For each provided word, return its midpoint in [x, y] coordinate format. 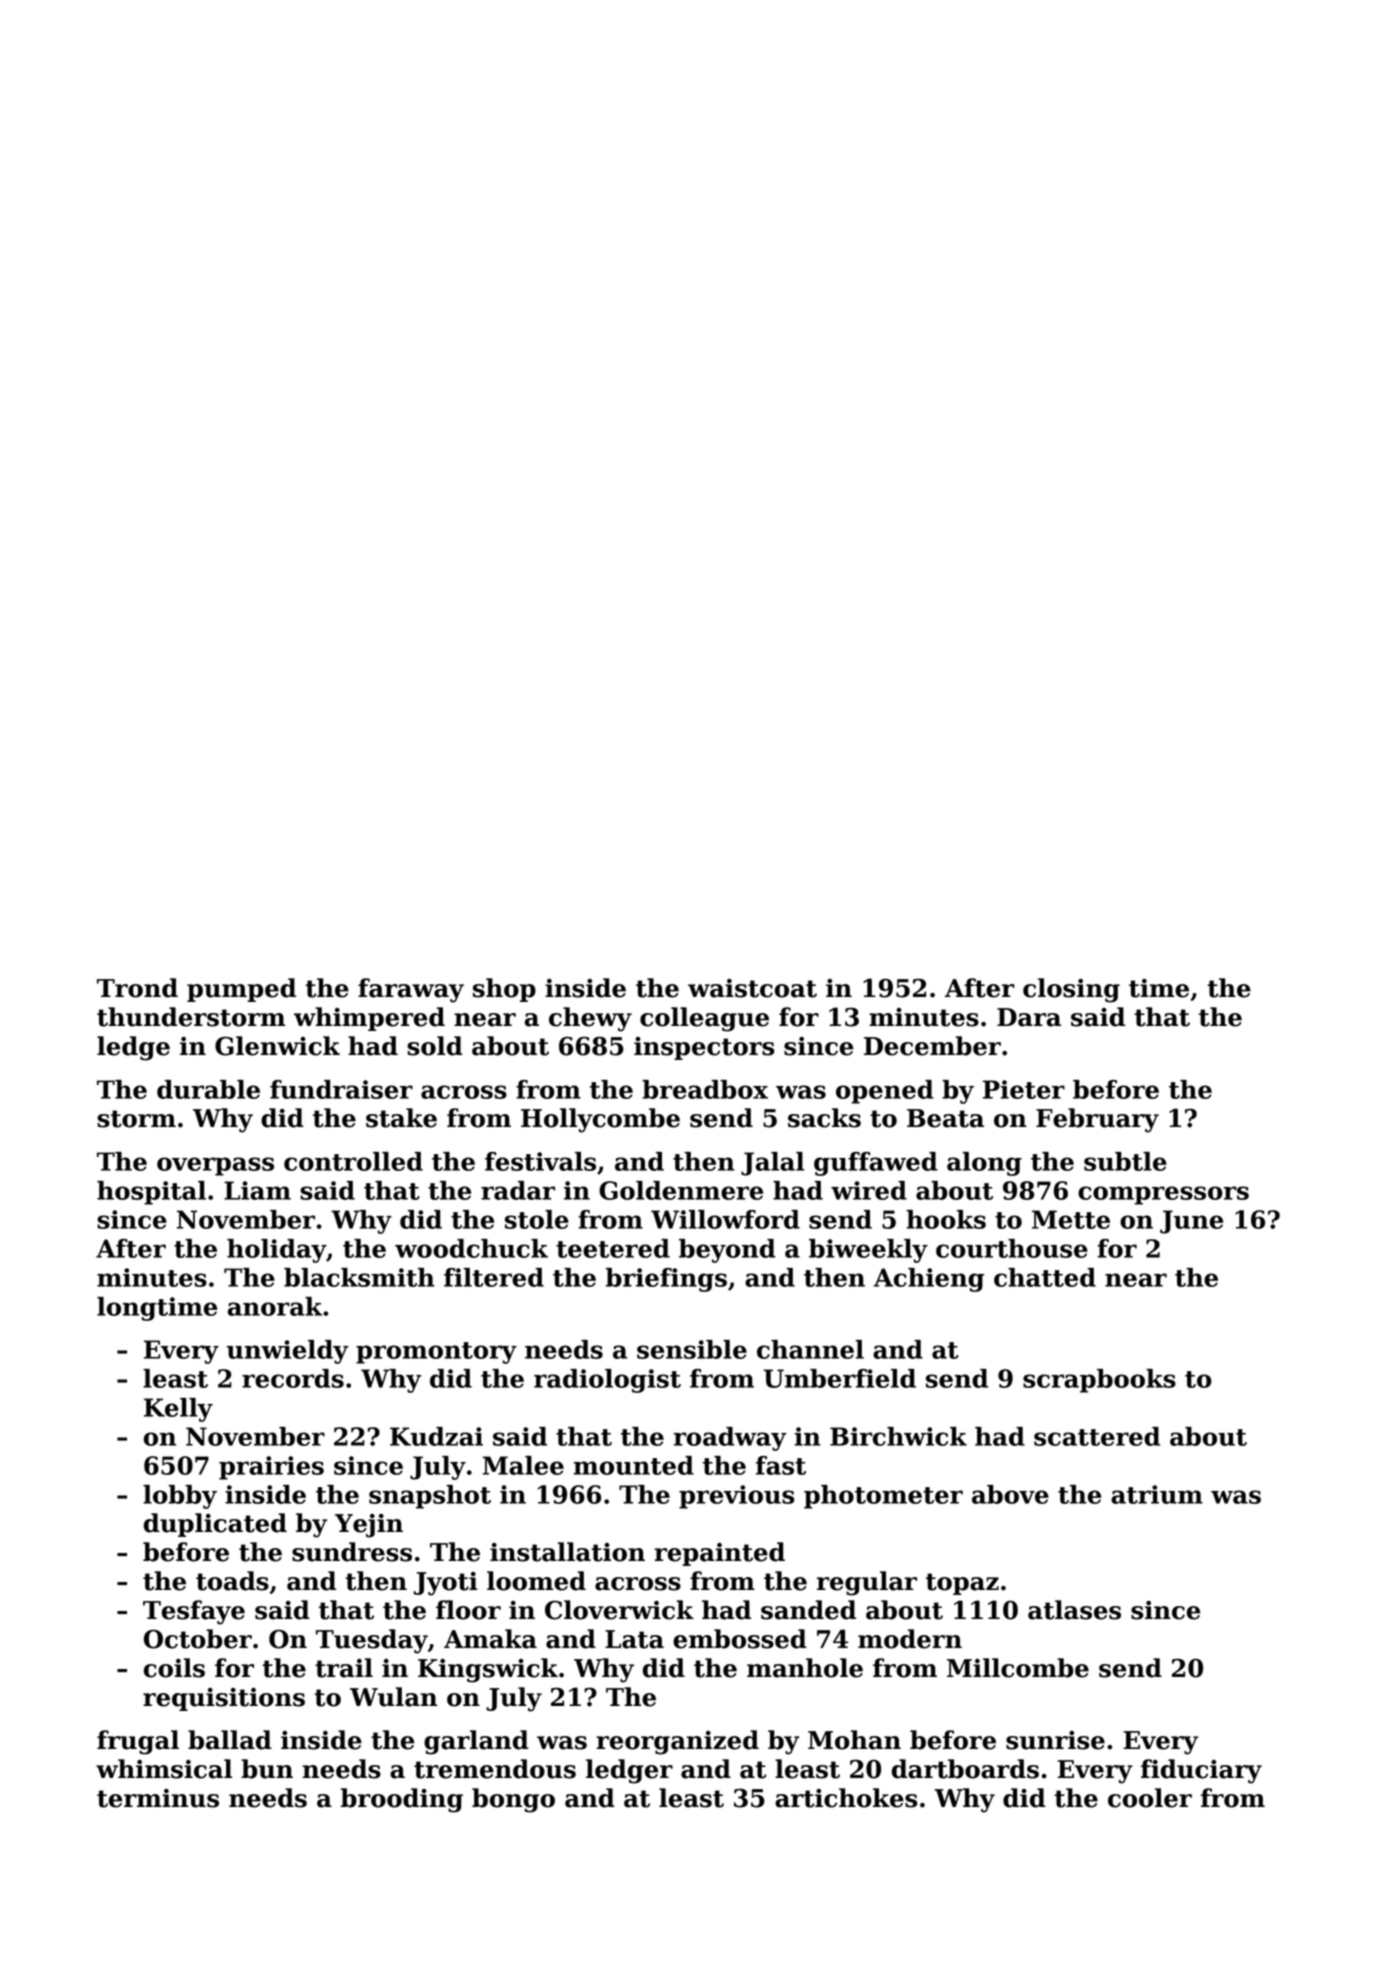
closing [1071, 990]
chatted [1045, 1277]
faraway [411, 990]
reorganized [677, 1742]
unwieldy [288, 1352]
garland [476, 1742]
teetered [613, 1248]
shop [504, 990]
